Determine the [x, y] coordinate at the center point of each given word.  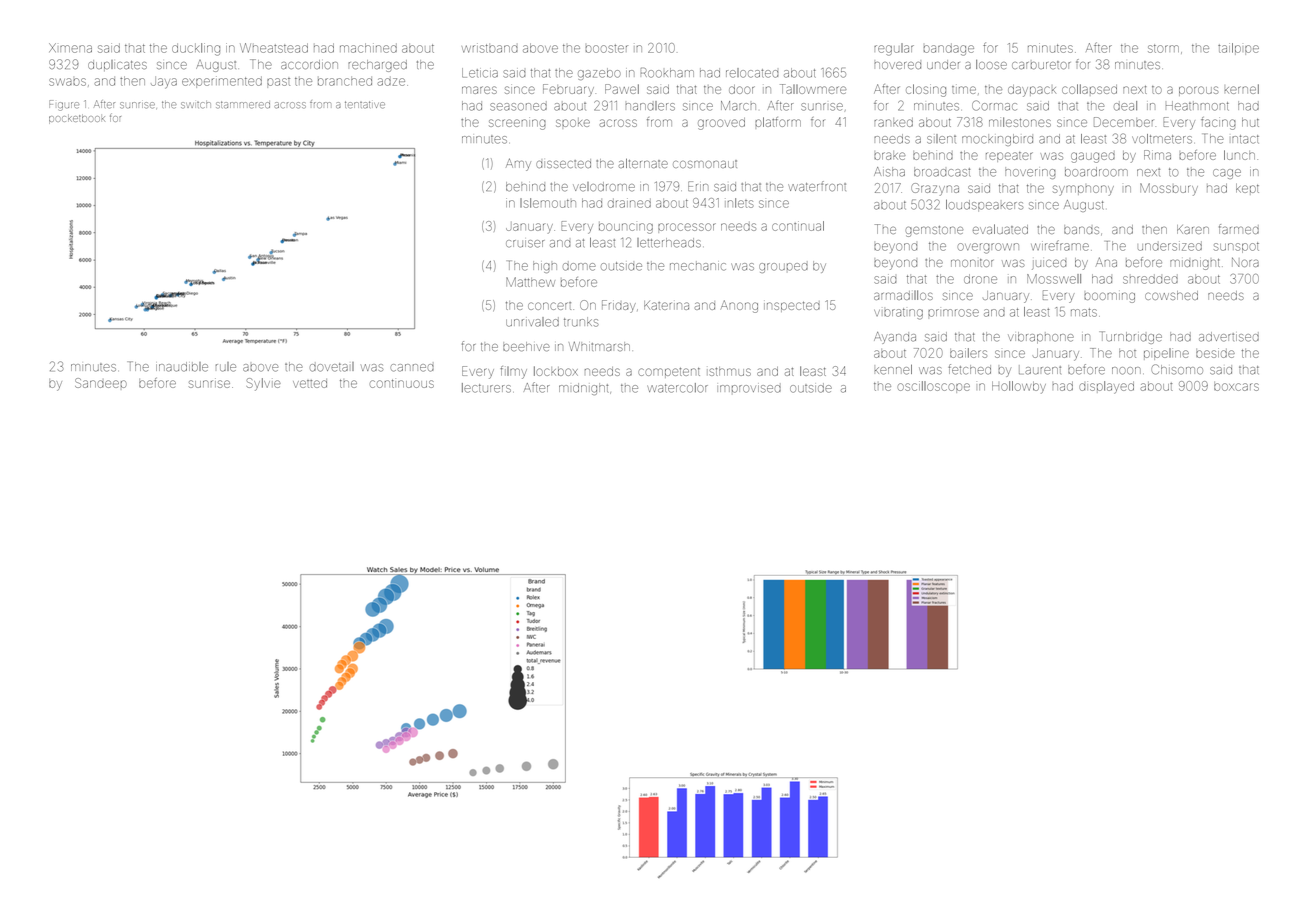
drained [629, 203]
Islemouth [548, 203]
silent [941, 139]
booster [606, 48]
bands [1081, 229]
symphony [1083, 190]
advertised [1229, 337]
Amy [518, 164]
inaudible [182, 367]
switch [196, 105]
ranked [893, 122]
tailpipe [1238, 49]
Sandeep [101, 383]
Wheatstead [274, 48]
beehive [526, 346]
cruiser [525, 244]
